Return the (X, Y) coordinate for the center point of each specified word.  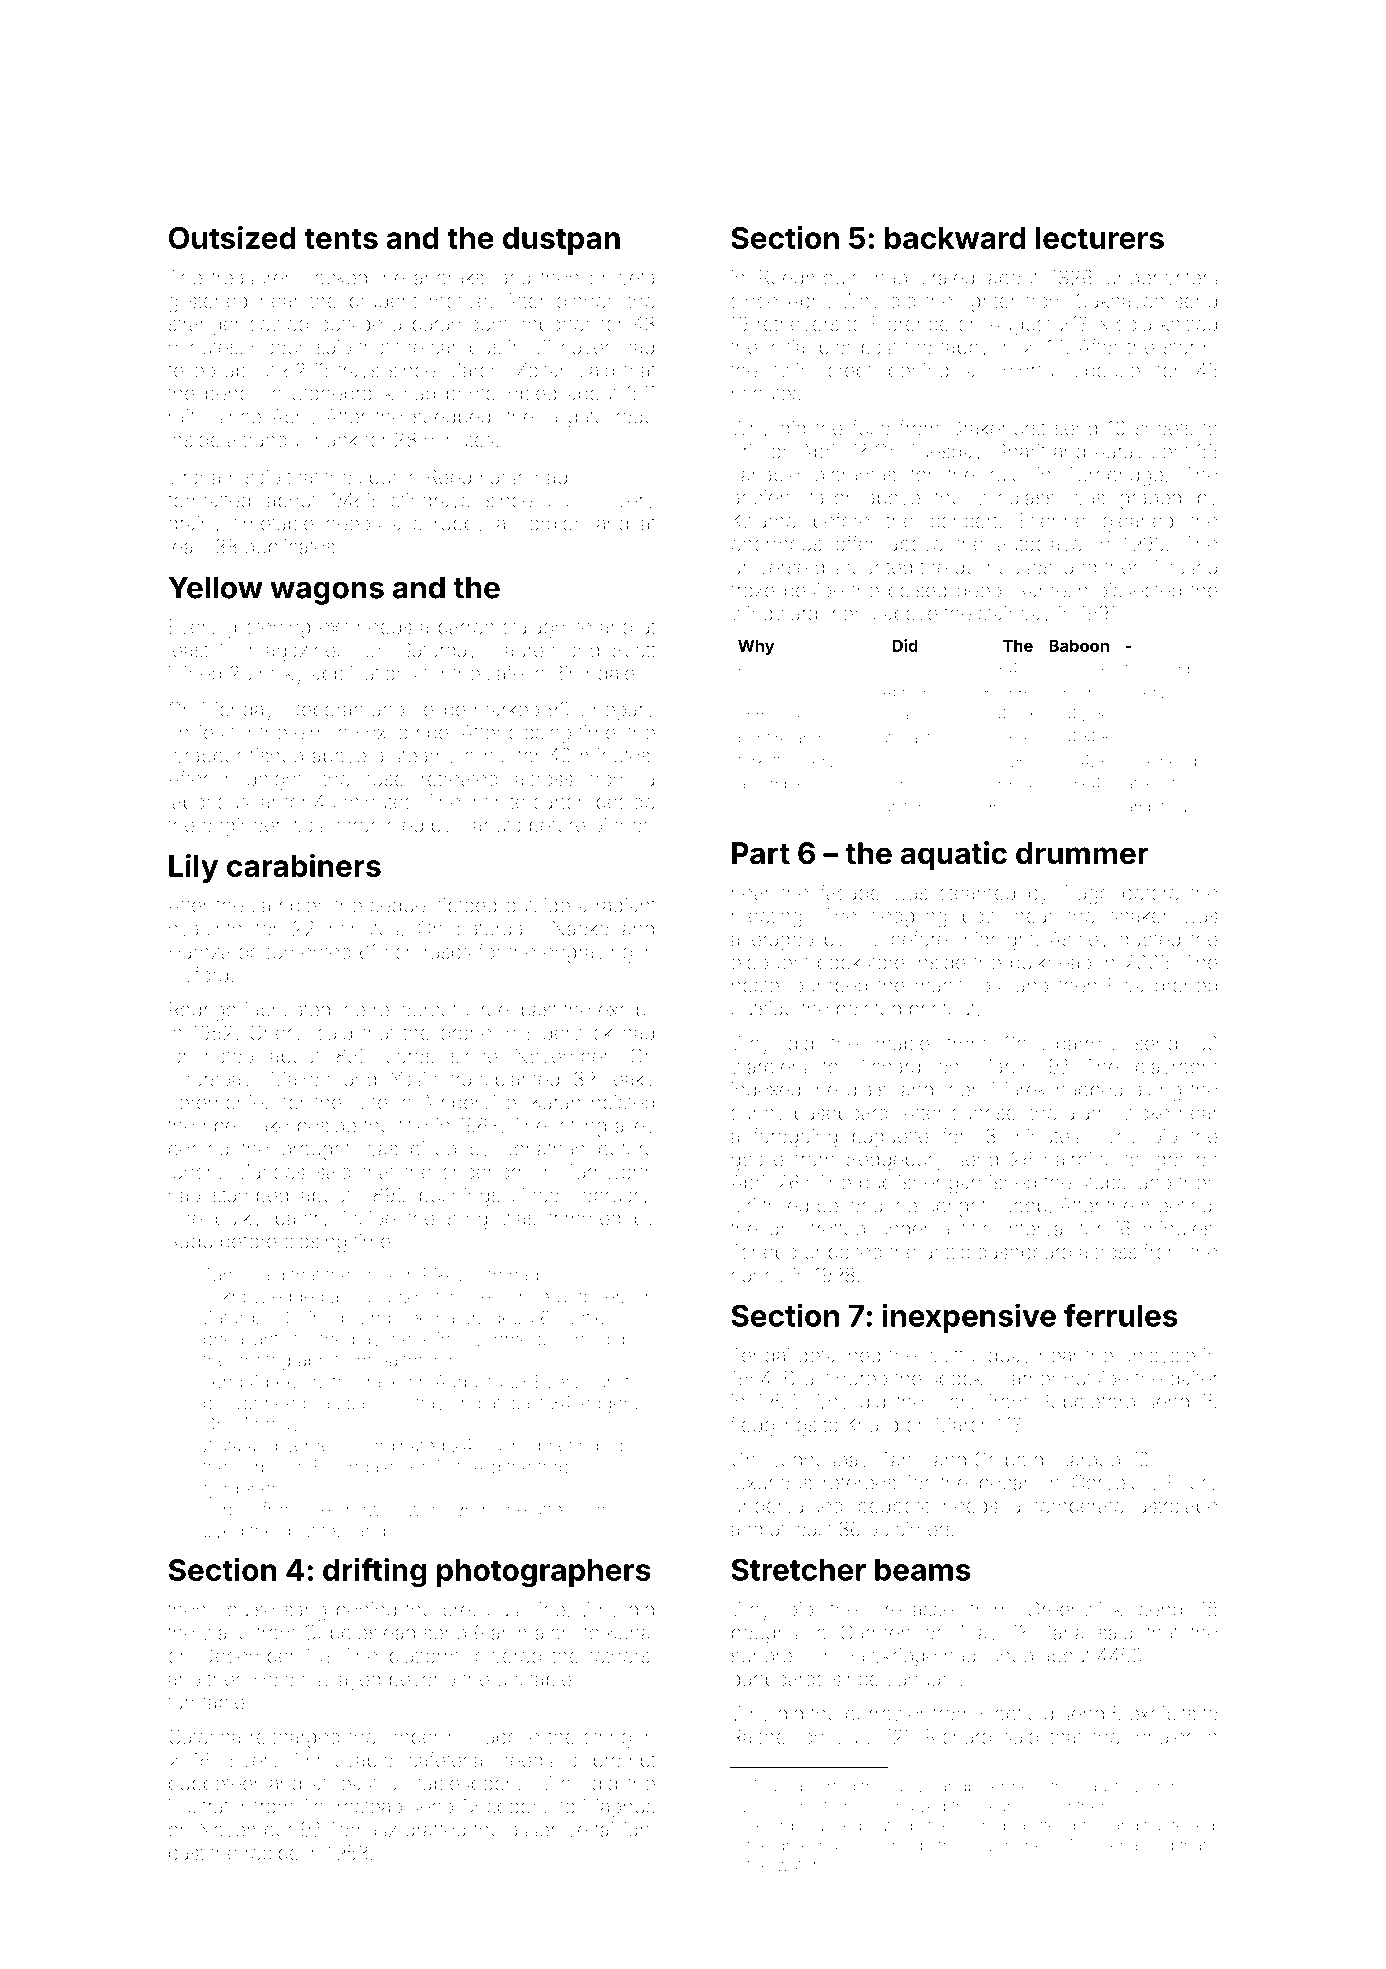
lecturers (1100, 238)
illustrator (207, 1806)
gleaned (1138, 523)
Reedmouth (810, 277)
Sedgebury (895, 1161)
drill (784, 1228)
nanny (759, 1279)
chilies (196, 732)
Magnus (619, 1808)
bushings (460, 1197)
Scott (634, 650)
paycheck (391, 1341)
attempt (1059, 1827)
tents (341, 238)
